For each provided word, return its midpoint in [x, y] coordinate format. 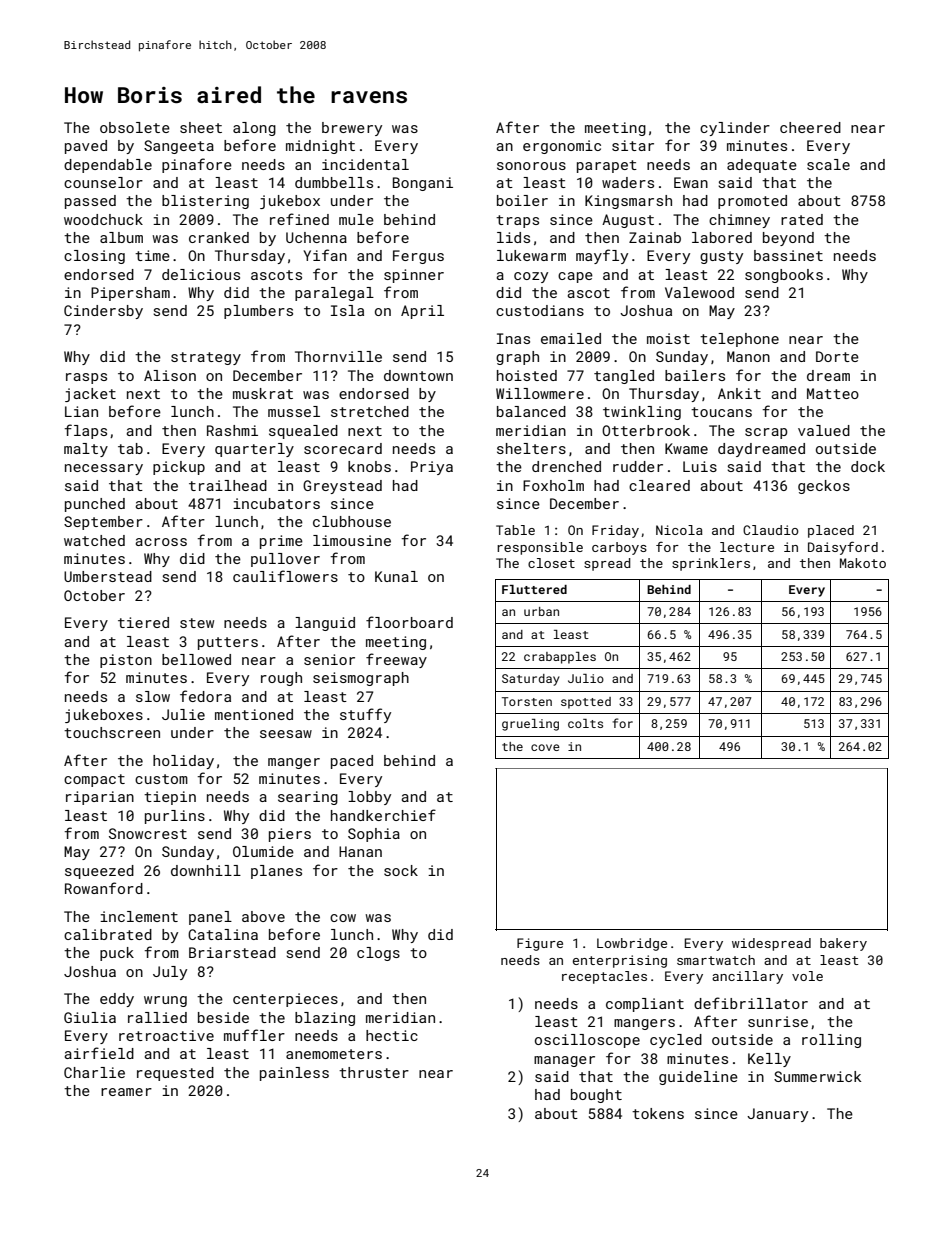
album [121, 237]
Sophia [374, 835]
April [422, 312]
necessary [104, 469]
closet [551, 563]
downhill [206, 870]
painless [294, 1074]
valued [824, 430]
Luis [700, 466]
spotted [586, 703]
